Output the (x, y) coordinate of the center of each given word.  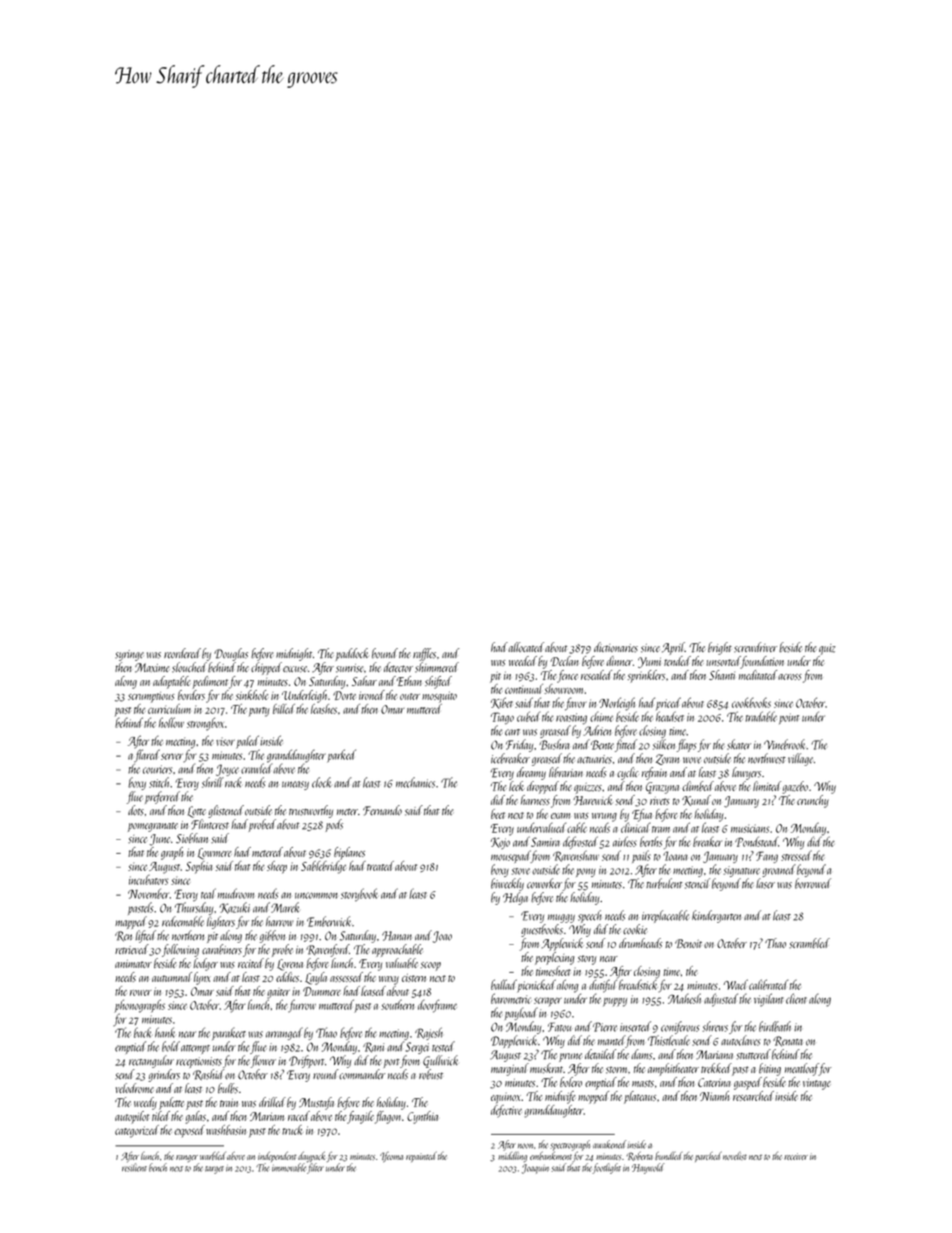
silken (664, 744)
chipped (266, 668)
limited (767, 786)
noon (525, 1146)
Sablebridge (323, 867)
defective (506, 1111)
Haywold (648, 1168)
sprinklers (646, 676)
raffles (424, 654)
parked (341, 755)
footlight (606, 1168)
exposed (189, 1131)
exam (560, 816)
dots (136, 810)
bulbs (228, 1088)
